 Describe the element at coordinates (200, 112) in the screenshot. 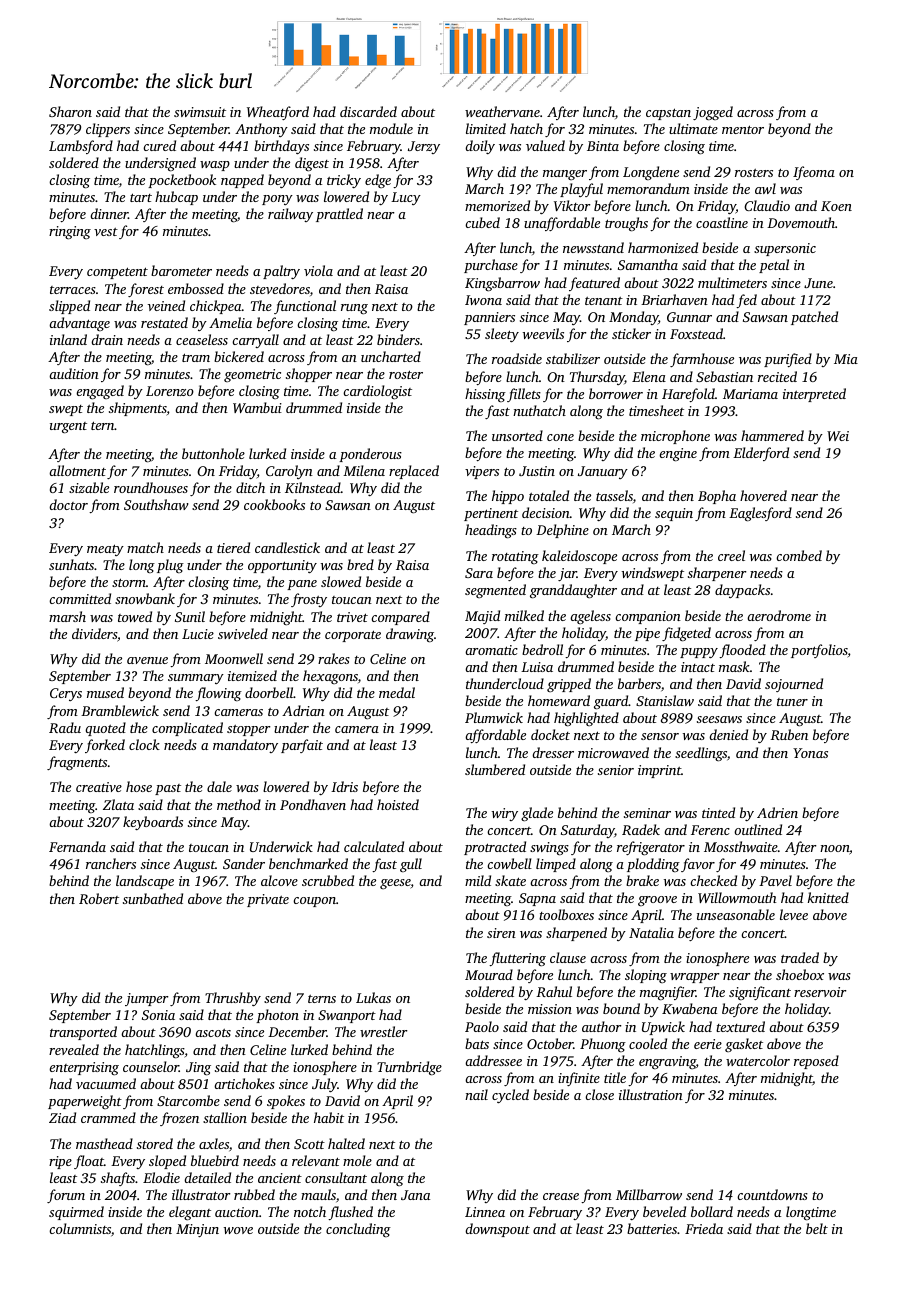

I see `swimsuit` at that location.
